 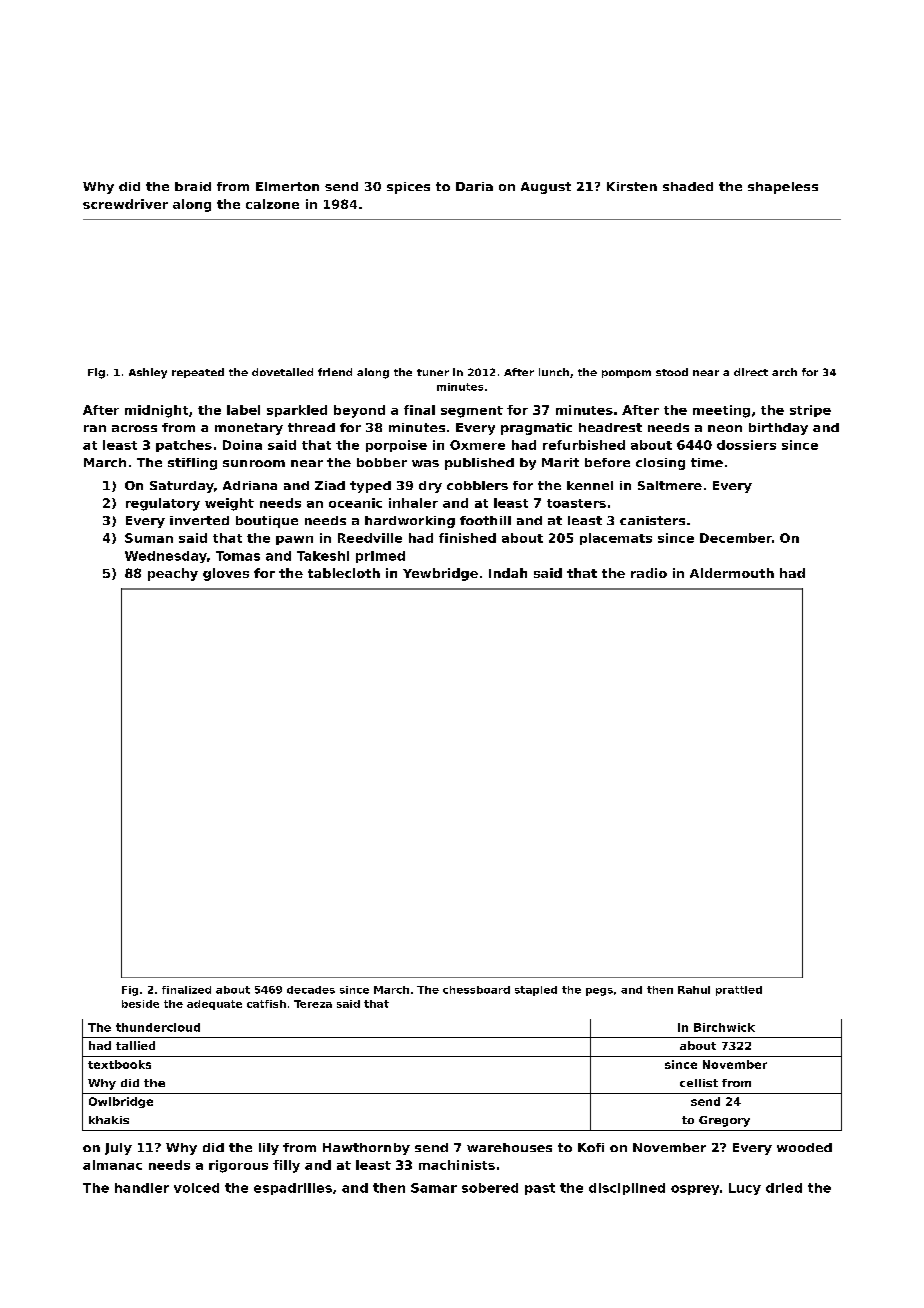 What do you see at coordinates (783, 188) in the image?
I see `shapeless` at bounding box center [783, 188].
